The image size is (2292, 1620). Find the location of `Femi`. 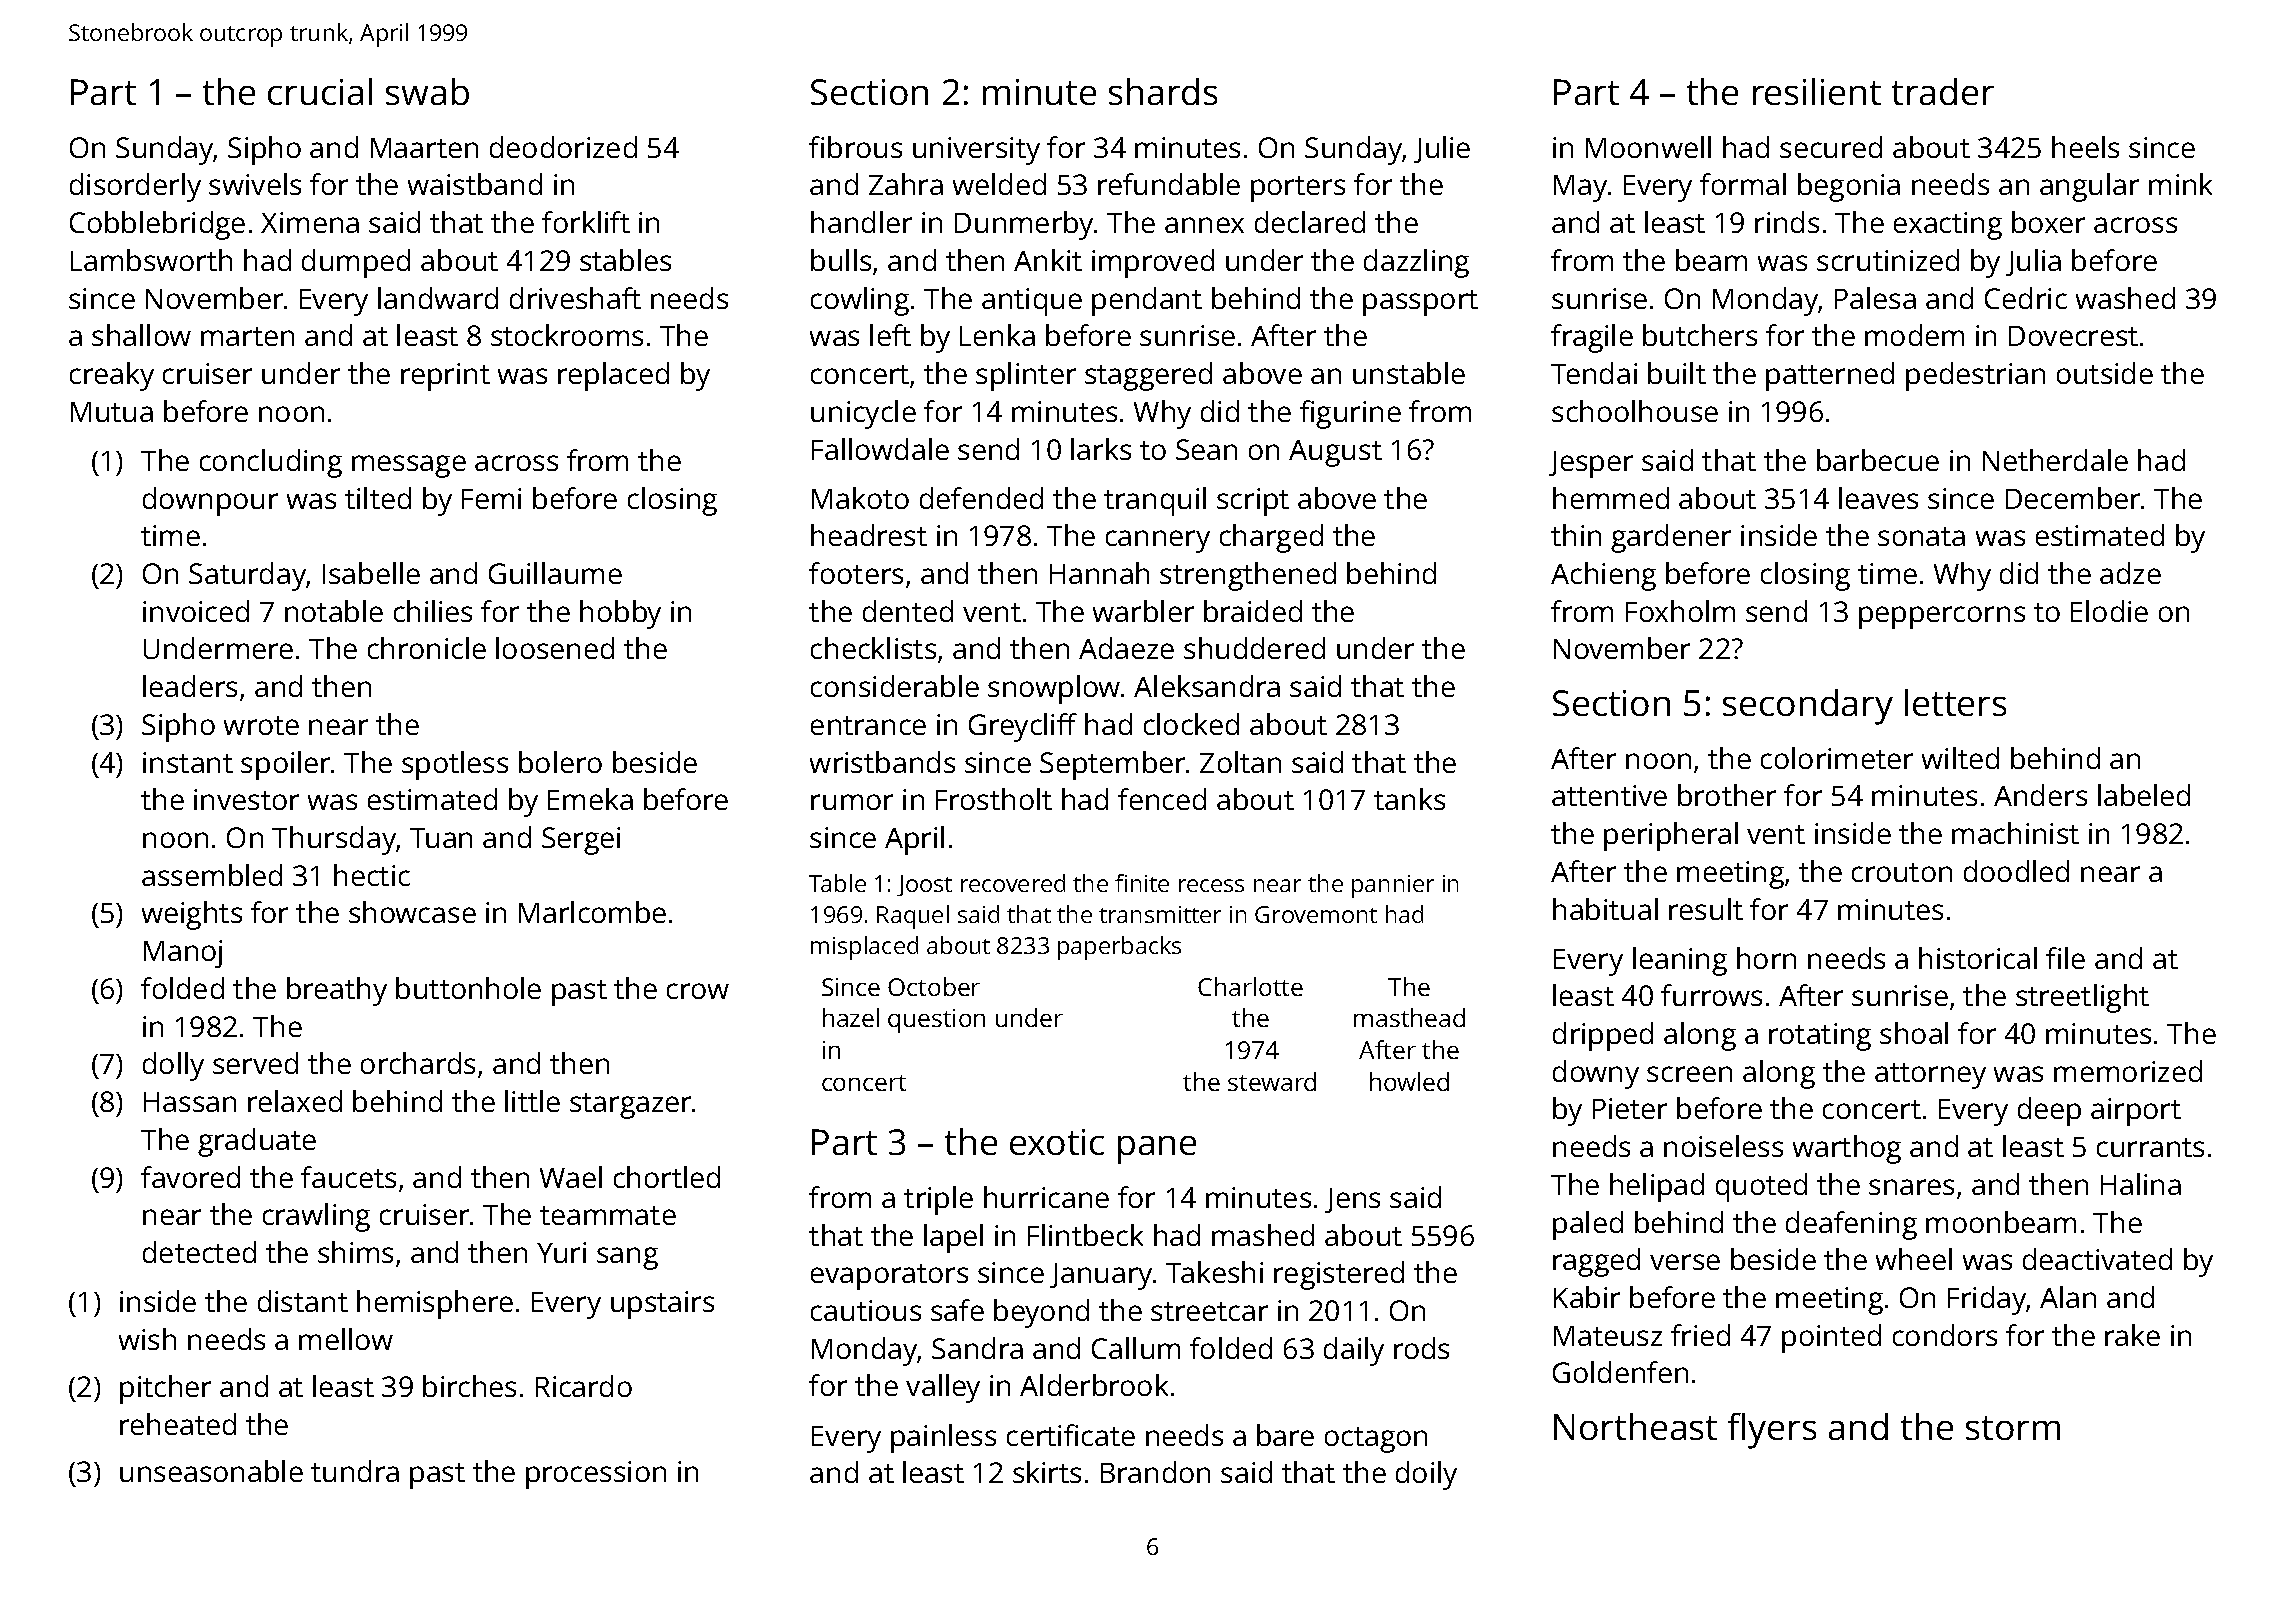

Femi is located at coordinates (491, 498).
